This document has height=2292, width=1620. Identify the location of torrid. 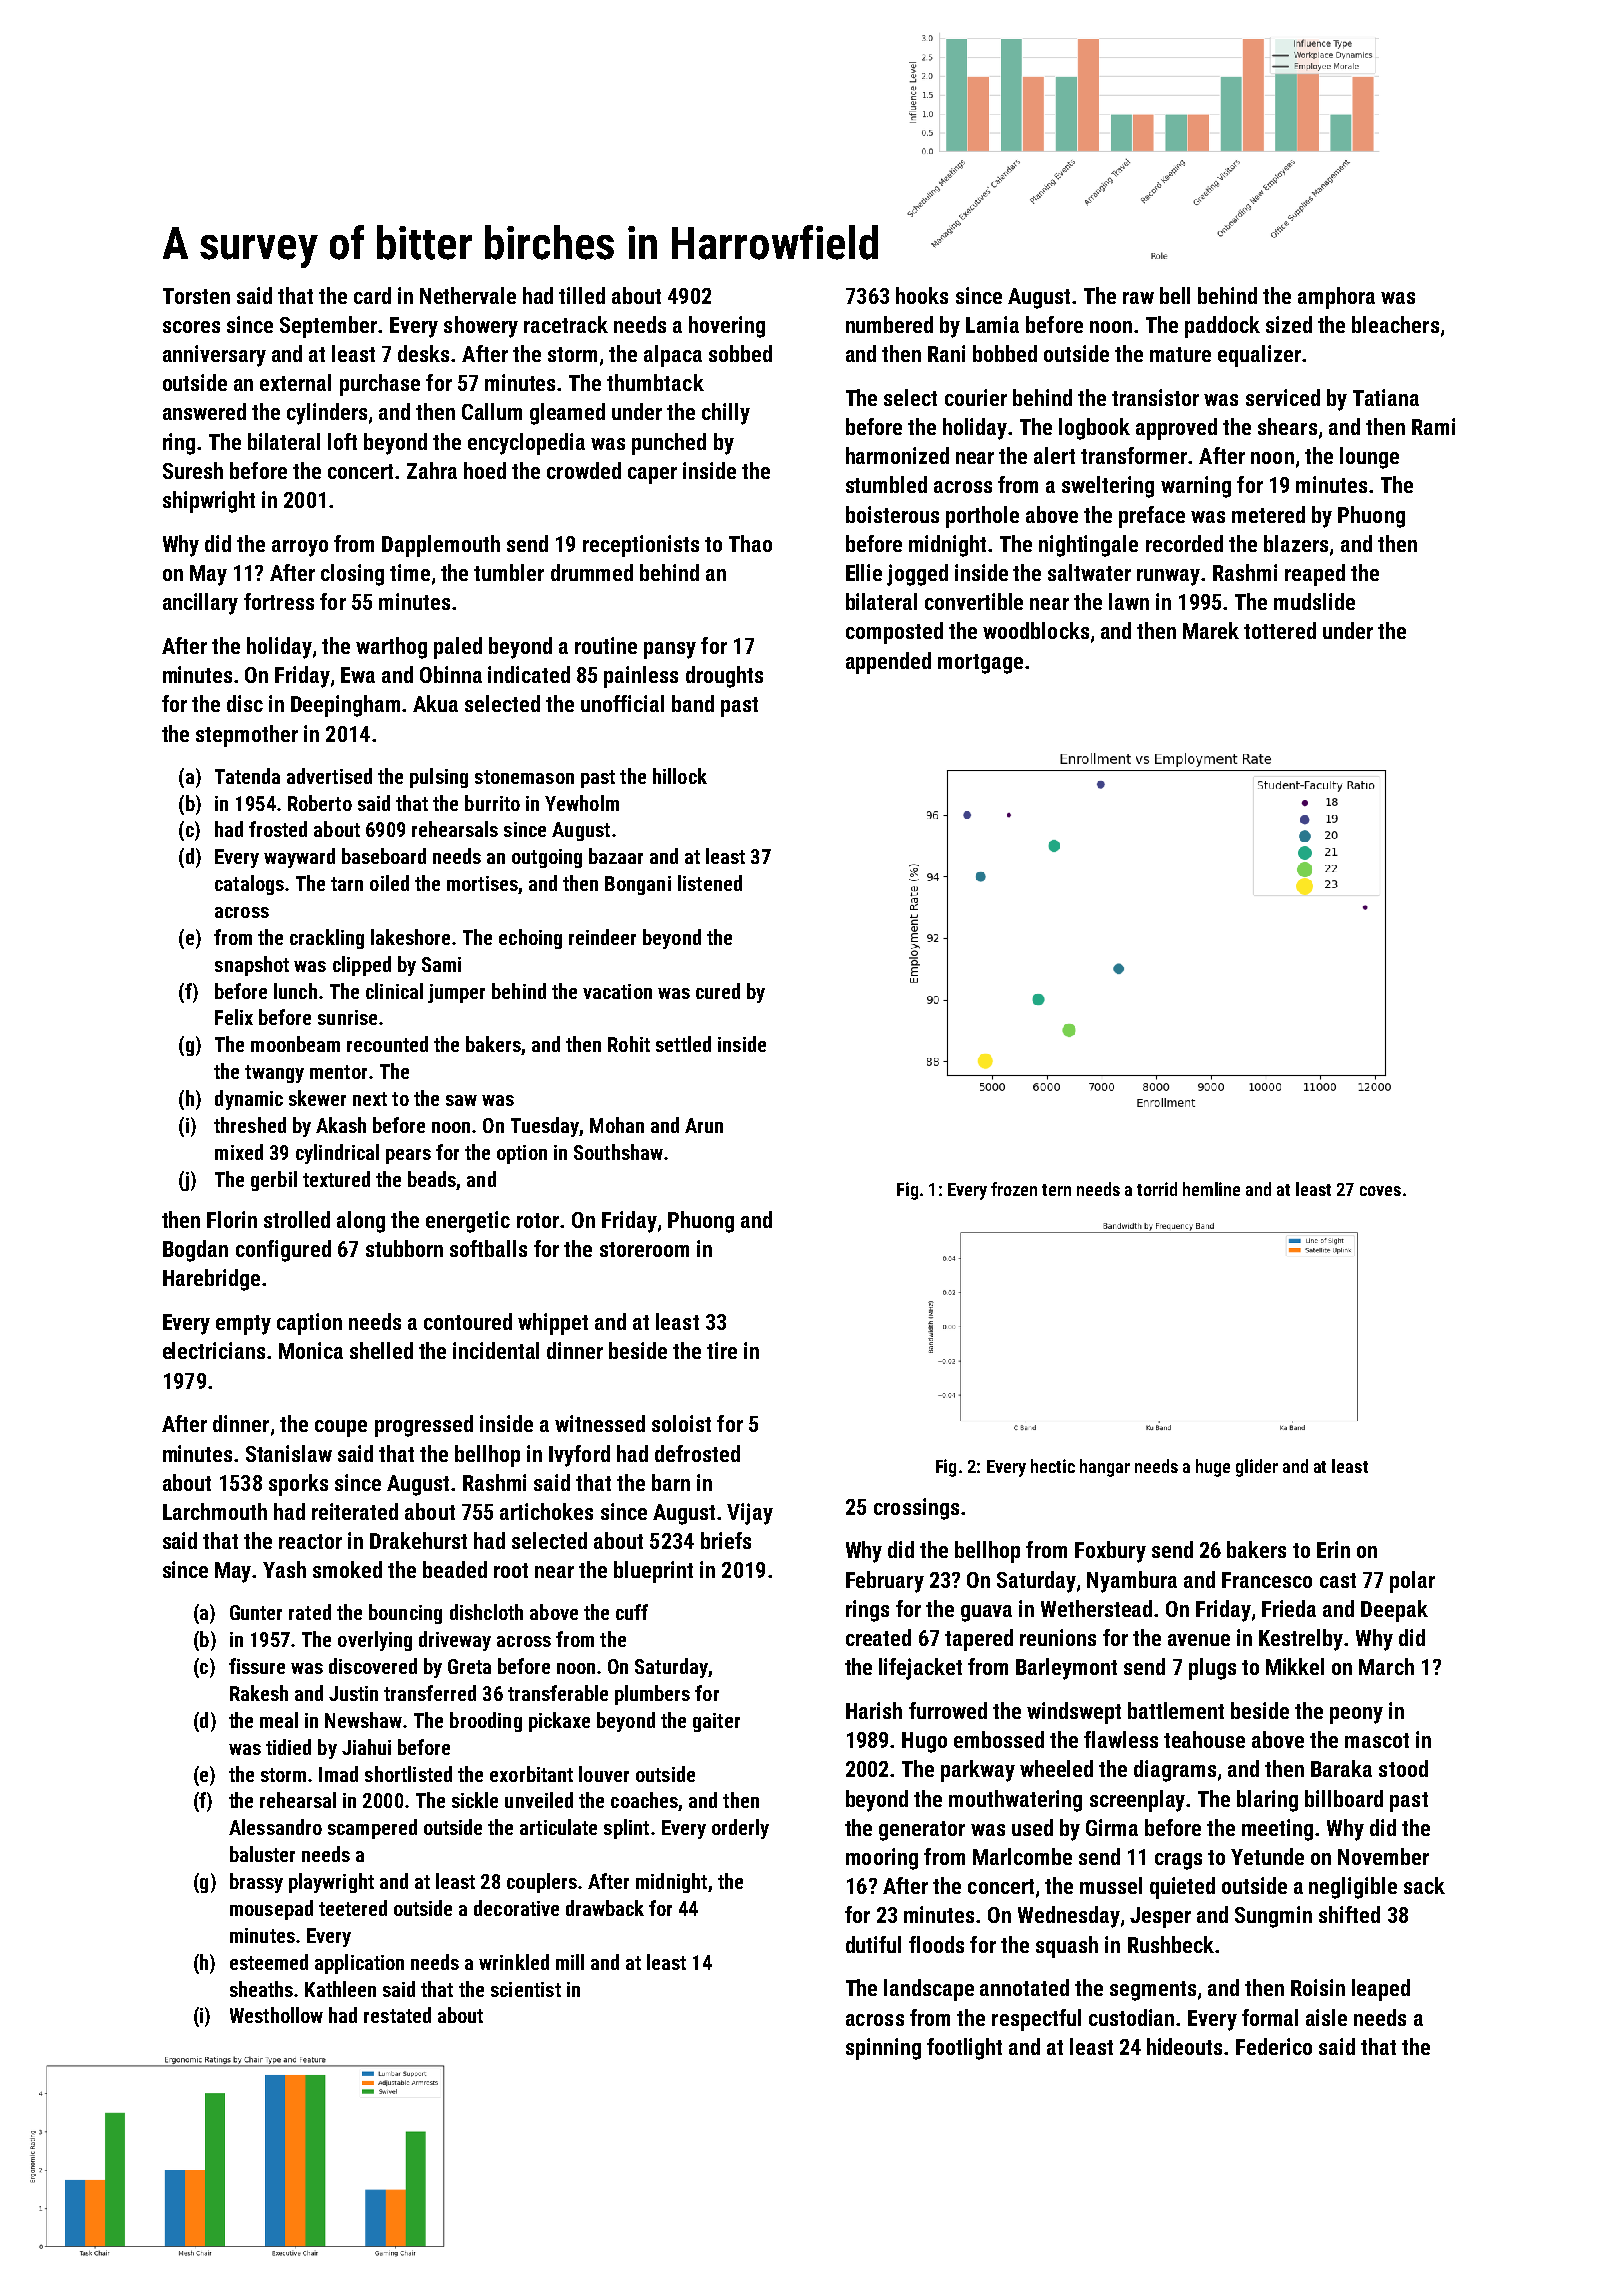
(1157, 1189).
